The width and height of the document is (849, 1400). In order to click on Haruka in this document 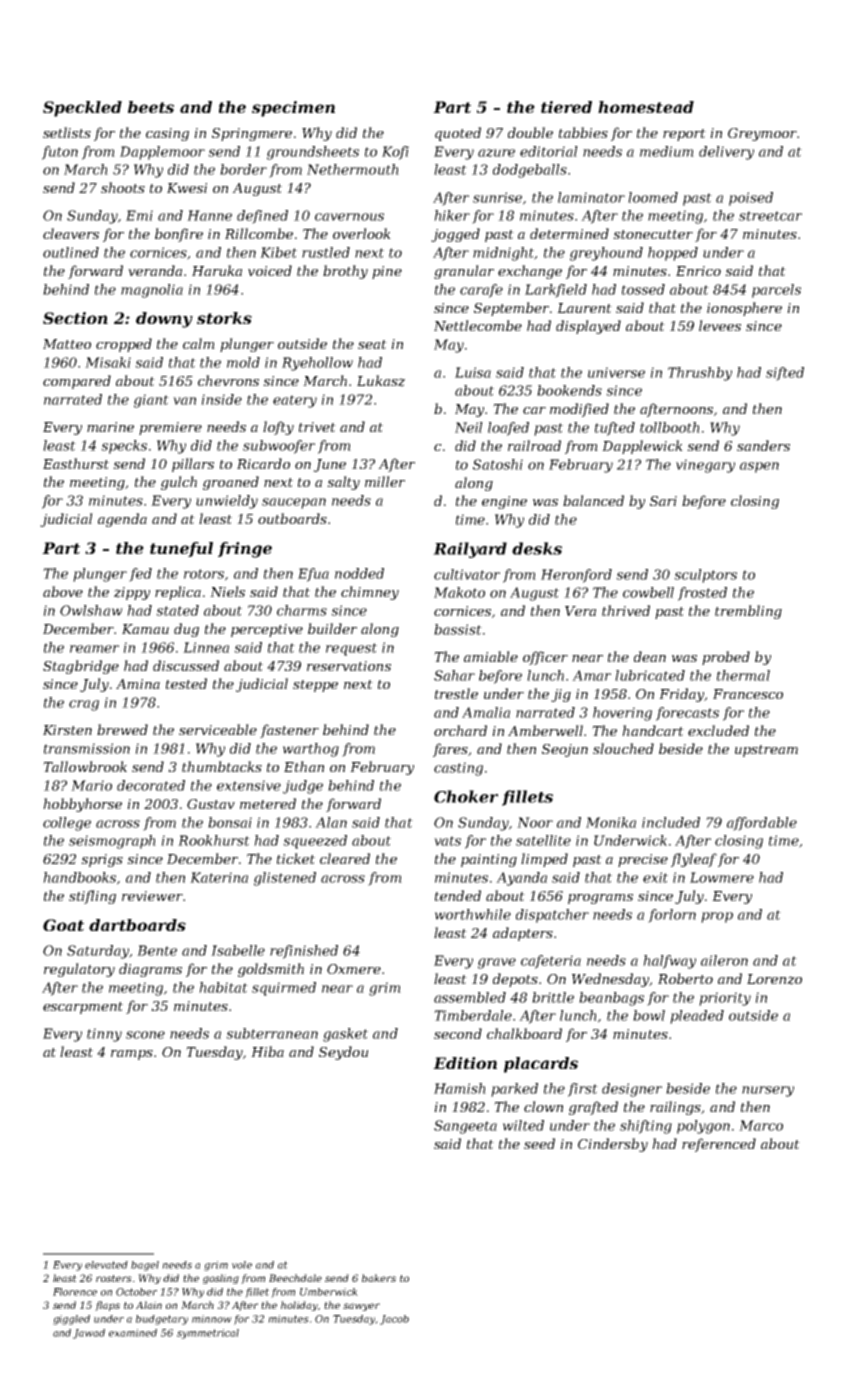, I will do `click(217, 270)`.
